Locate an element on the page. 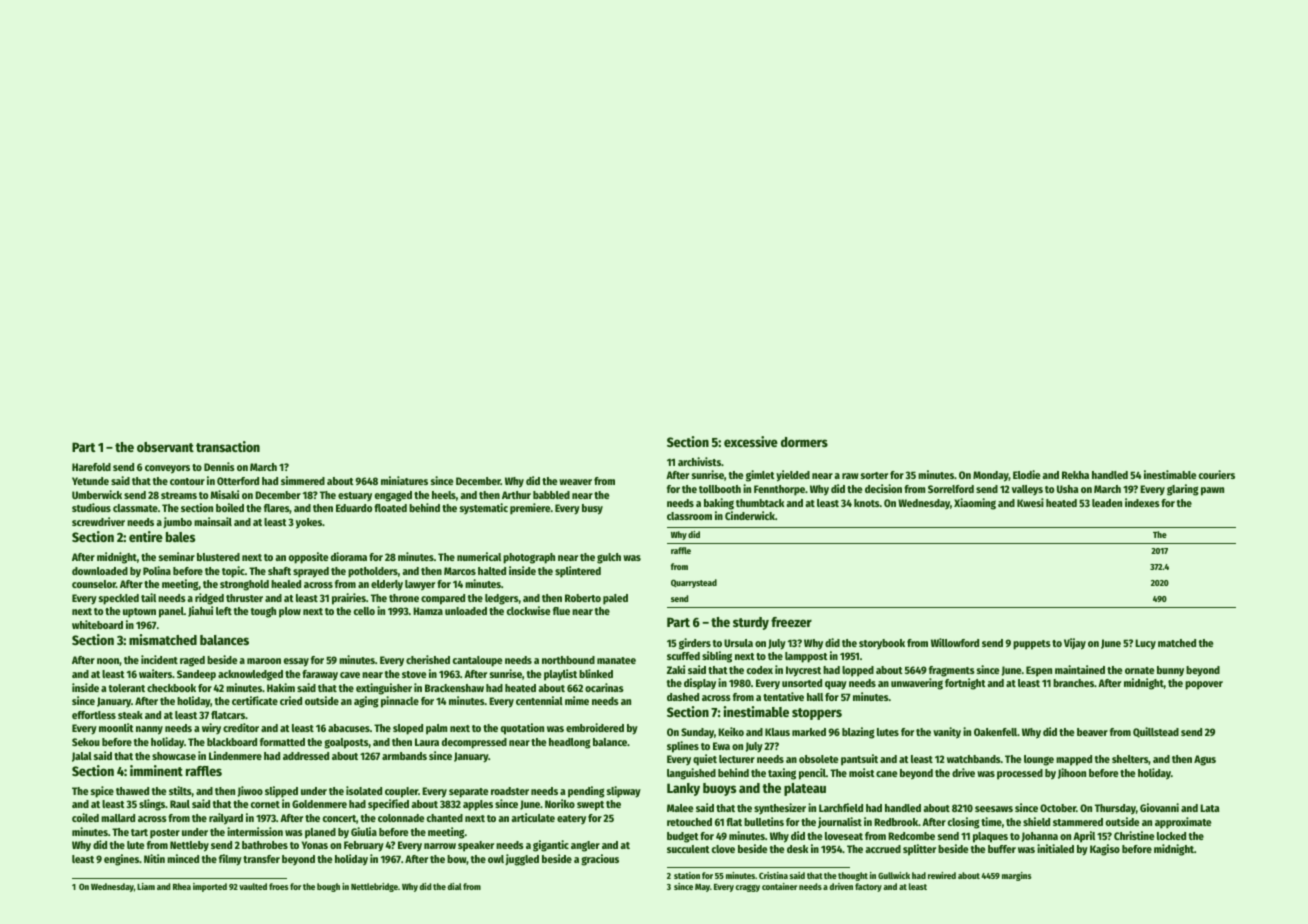 The image size is (1308, 924). excessive is located at coordinates (751, 441).
